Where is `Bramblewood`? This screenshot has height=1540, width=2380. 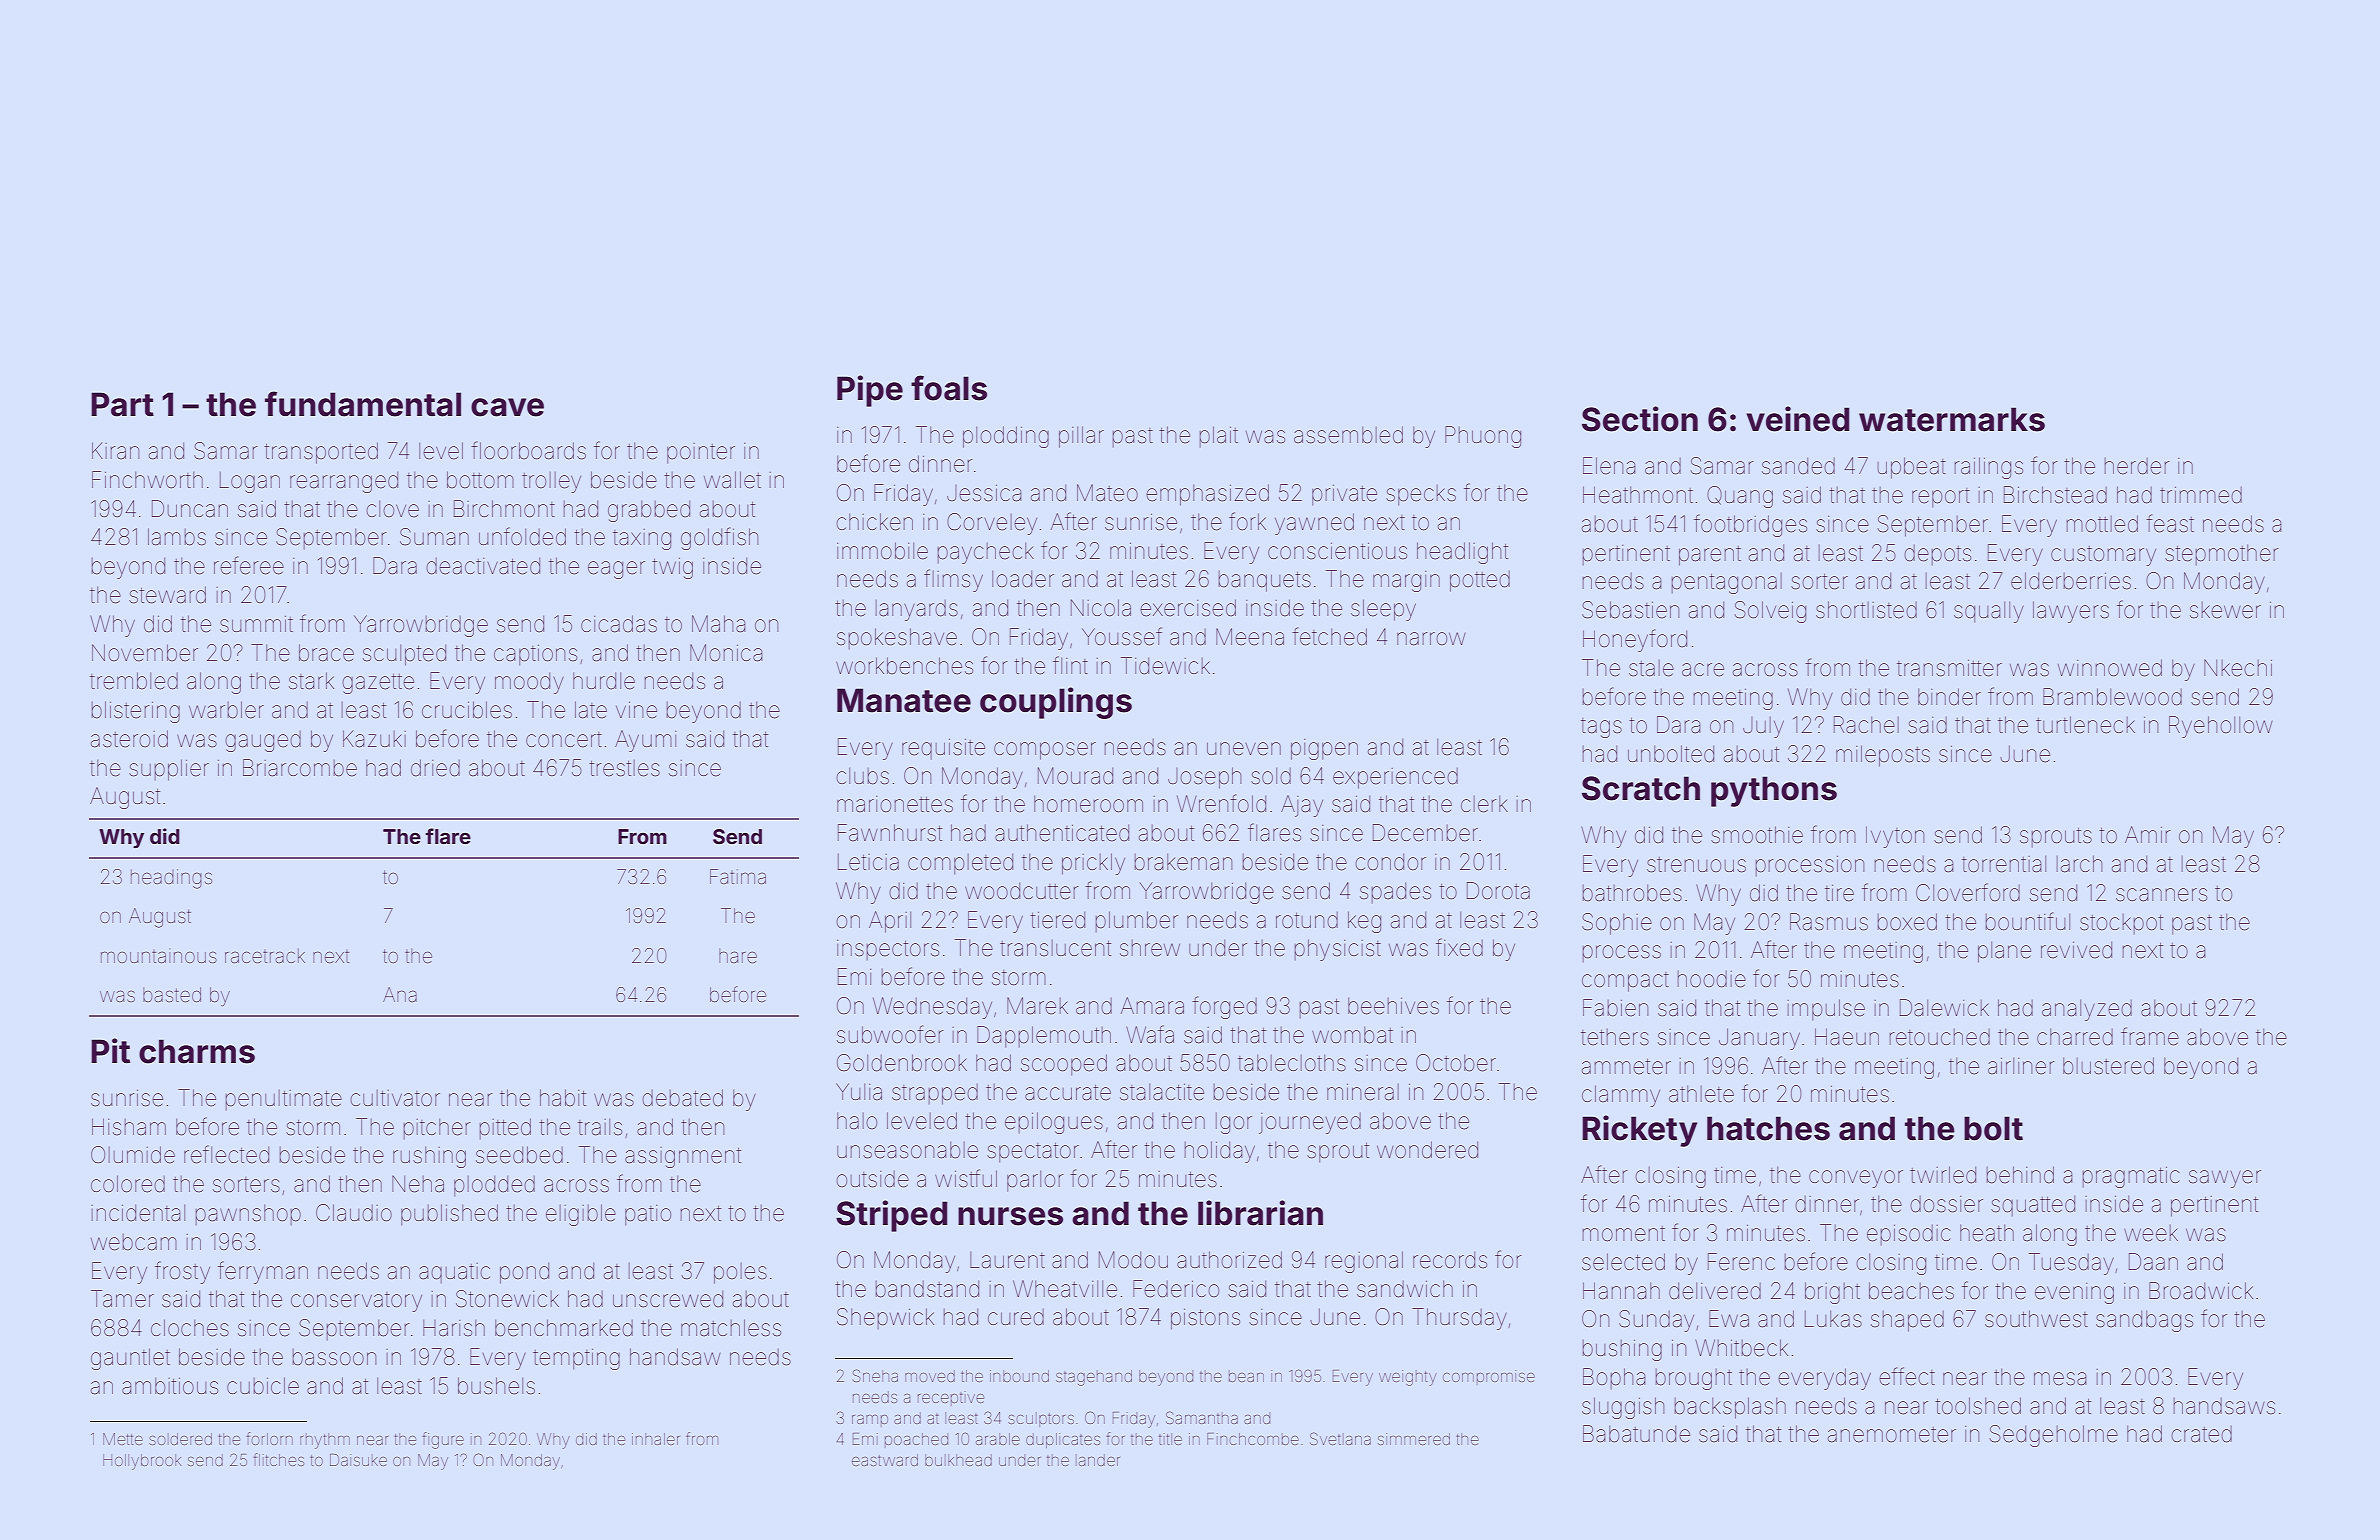 Bramblewood is located at coordinates (2112, 697).
